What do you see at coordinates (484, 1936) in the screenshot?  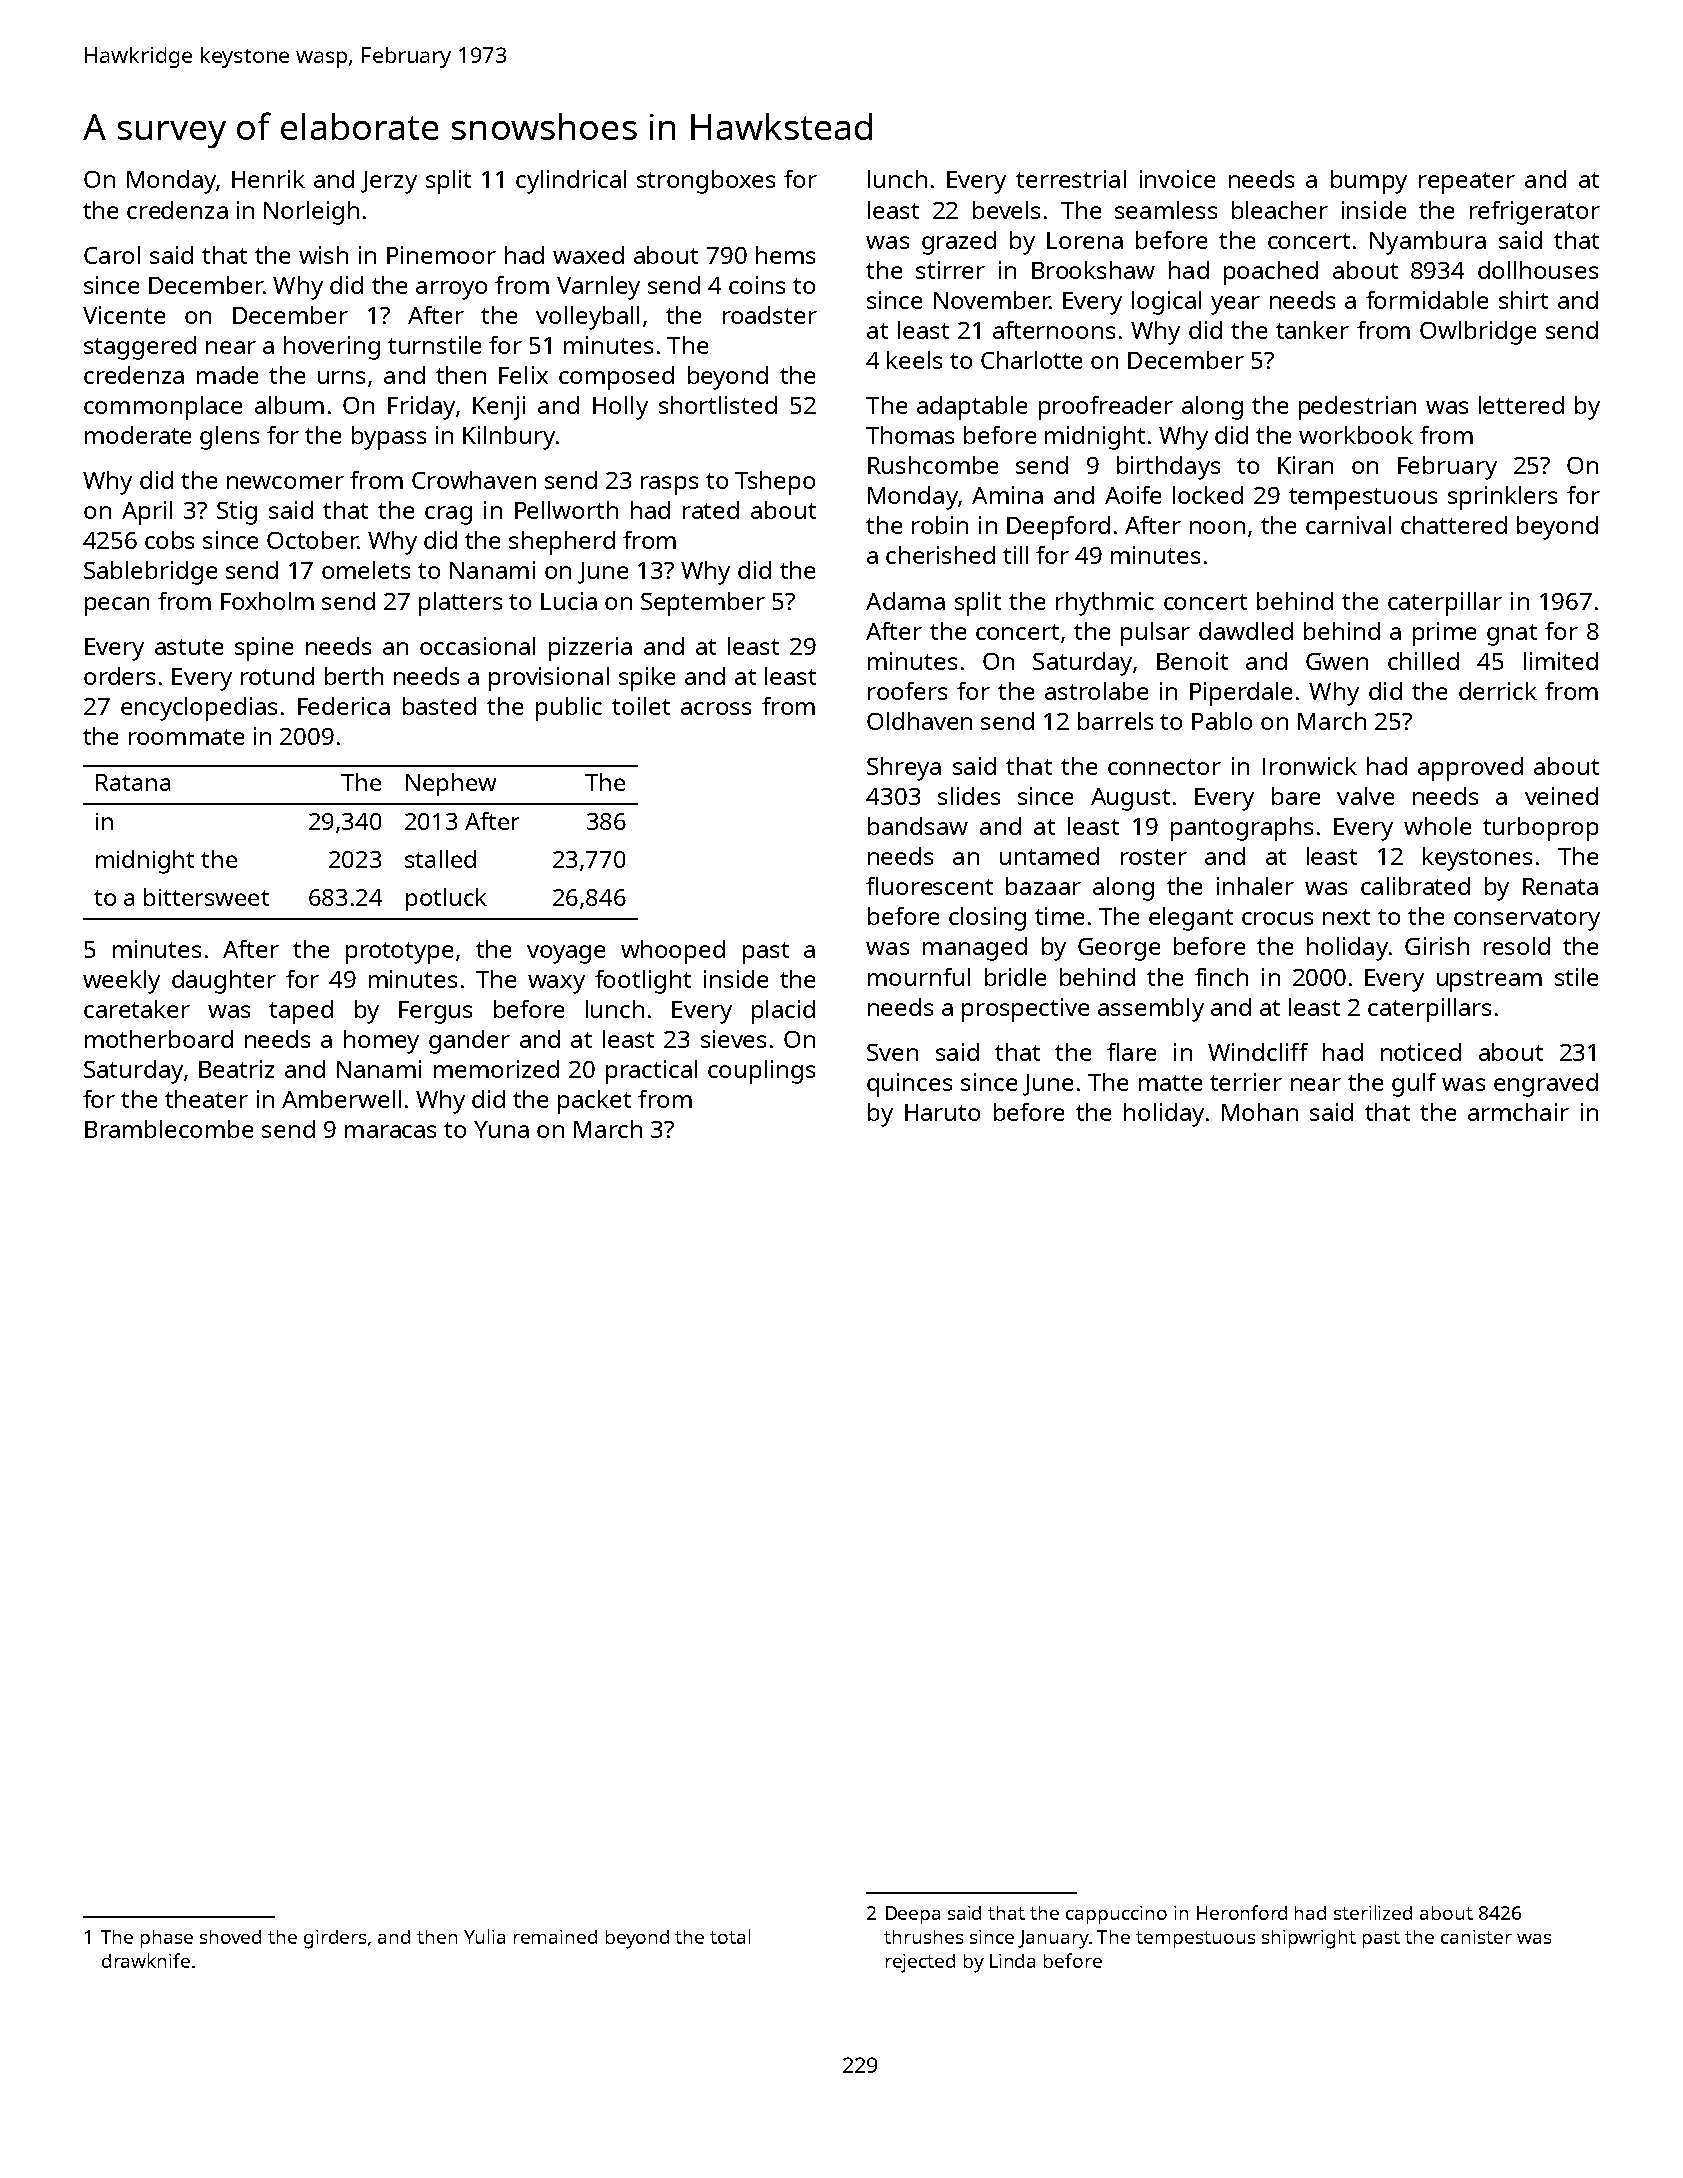 I see `Yulia` at bounding box center [484, 1936].
